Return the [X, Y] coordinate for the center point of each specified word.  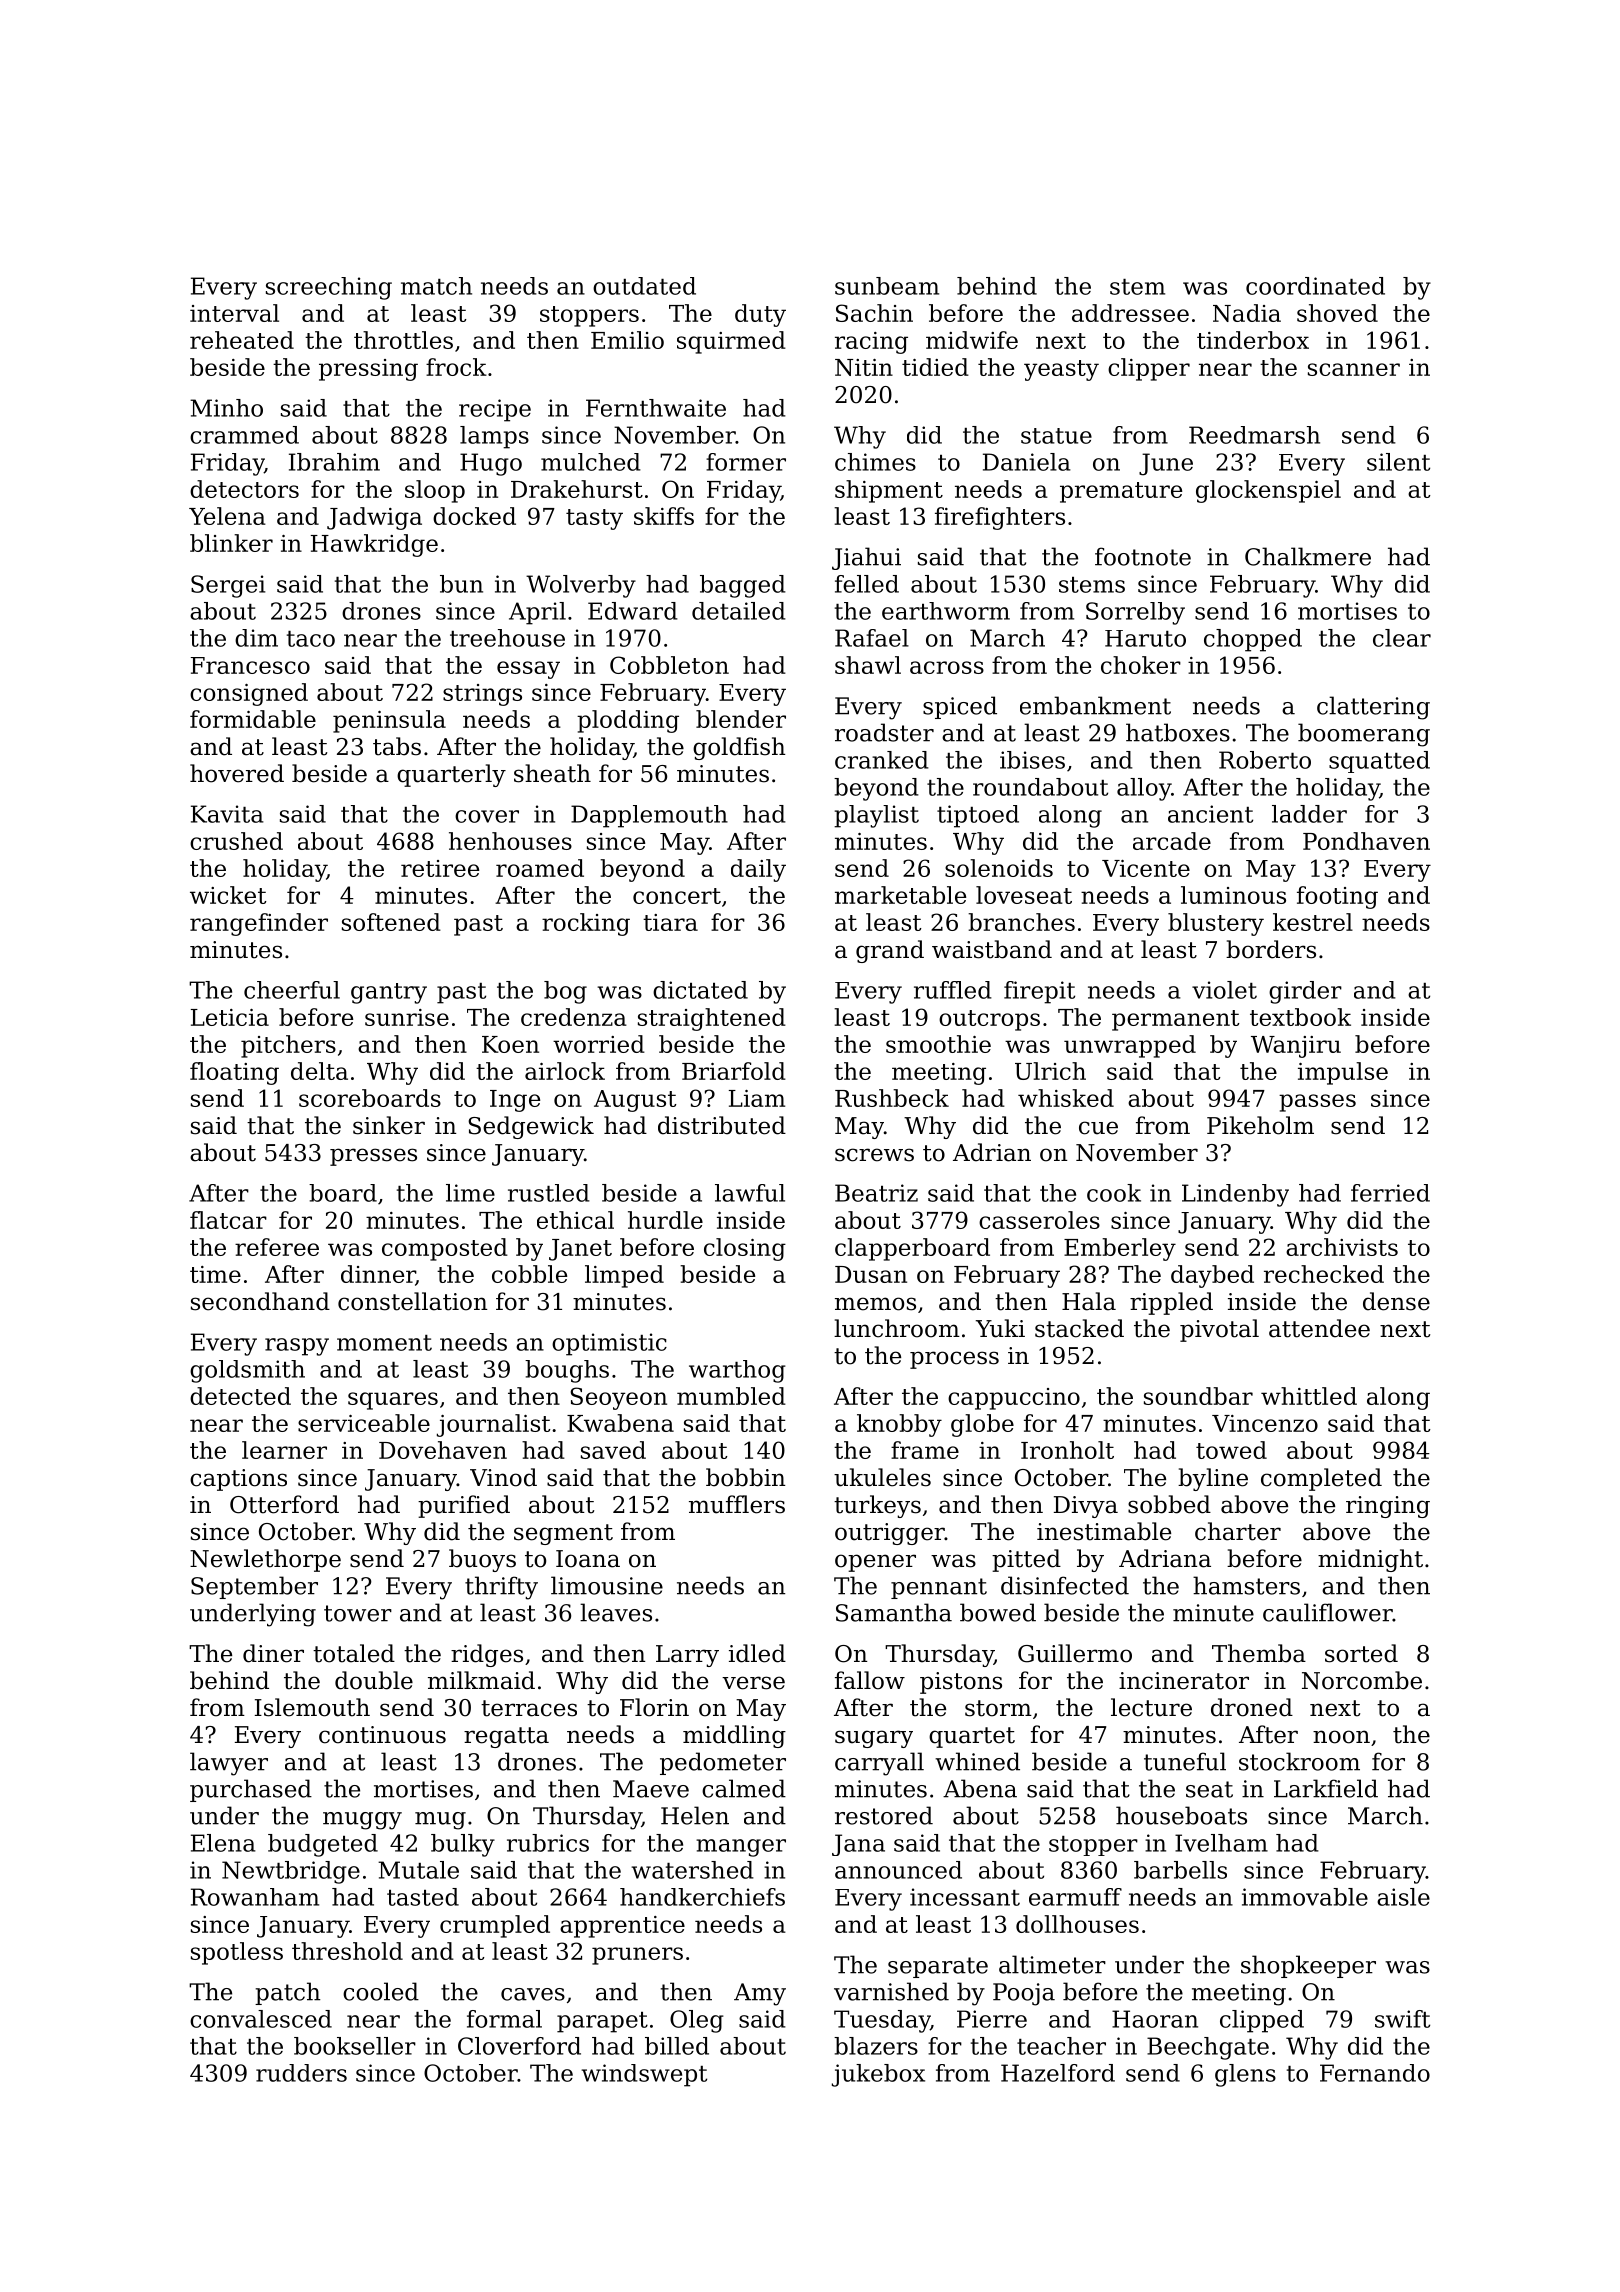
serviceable [364, 1423]
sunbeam [887, 286]
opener [875, 1563]
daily [758, 870]
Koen [510, 1044]
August [635, 1101]
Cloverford [519, 2046]
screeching [329, 288]
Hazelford [1058, 2073]
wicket [228, 895]
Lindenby [1235, 1195]
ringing [1388, 1507]
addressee [1130, 313]
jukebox [878, 2075]
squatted [1379, 762]
